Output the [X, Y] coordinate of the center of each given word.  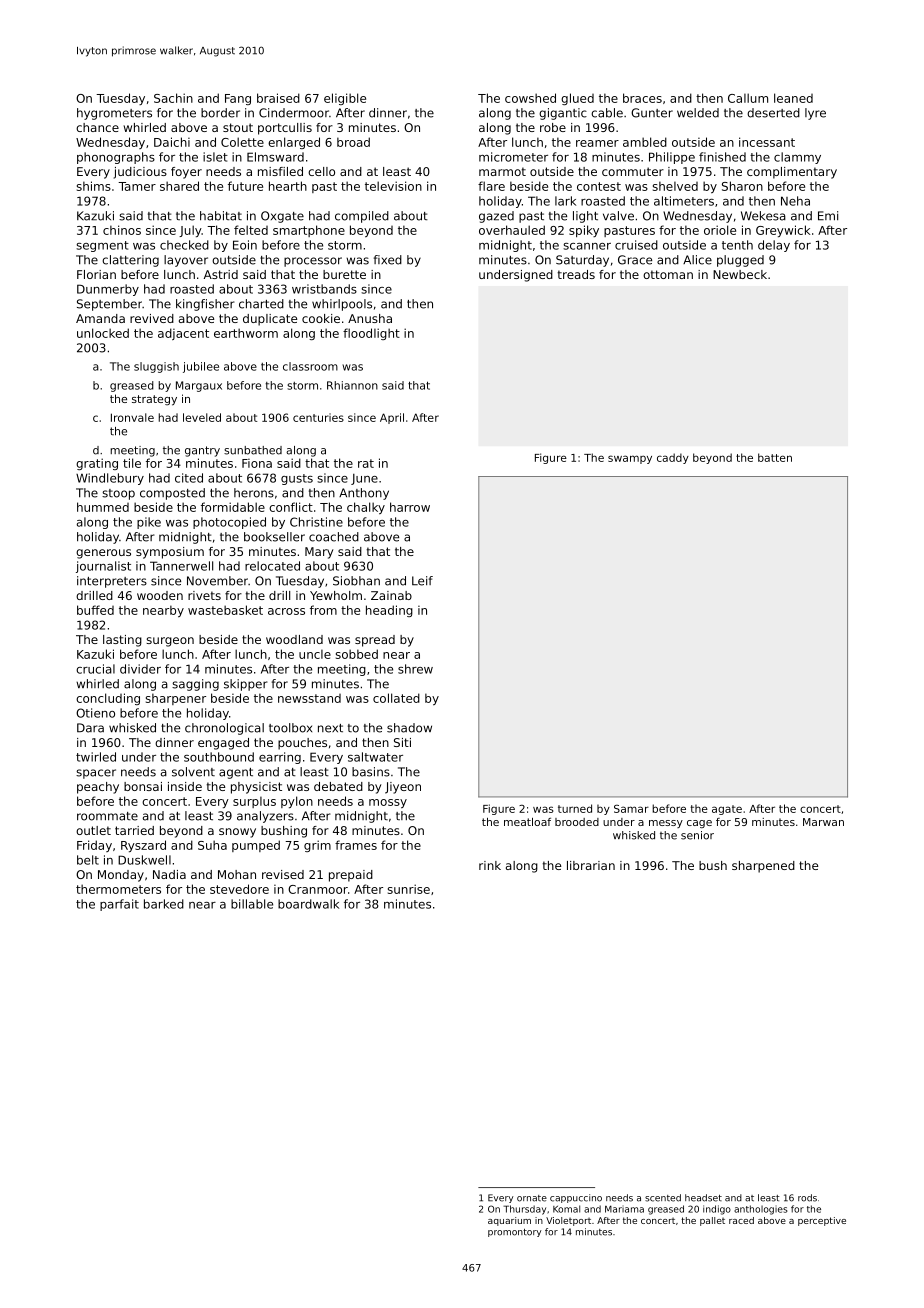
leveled [202, 417]
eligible [345, 99]
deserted [773, 113]
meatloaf [527, 822]
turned [575, 808]
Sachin [173, 98]
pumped [256, 846]
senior [697, 835]
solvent [193, 772]
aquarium [509, 1221]
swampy [630, 459]
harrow [410, 507]
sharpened [763, 867]
